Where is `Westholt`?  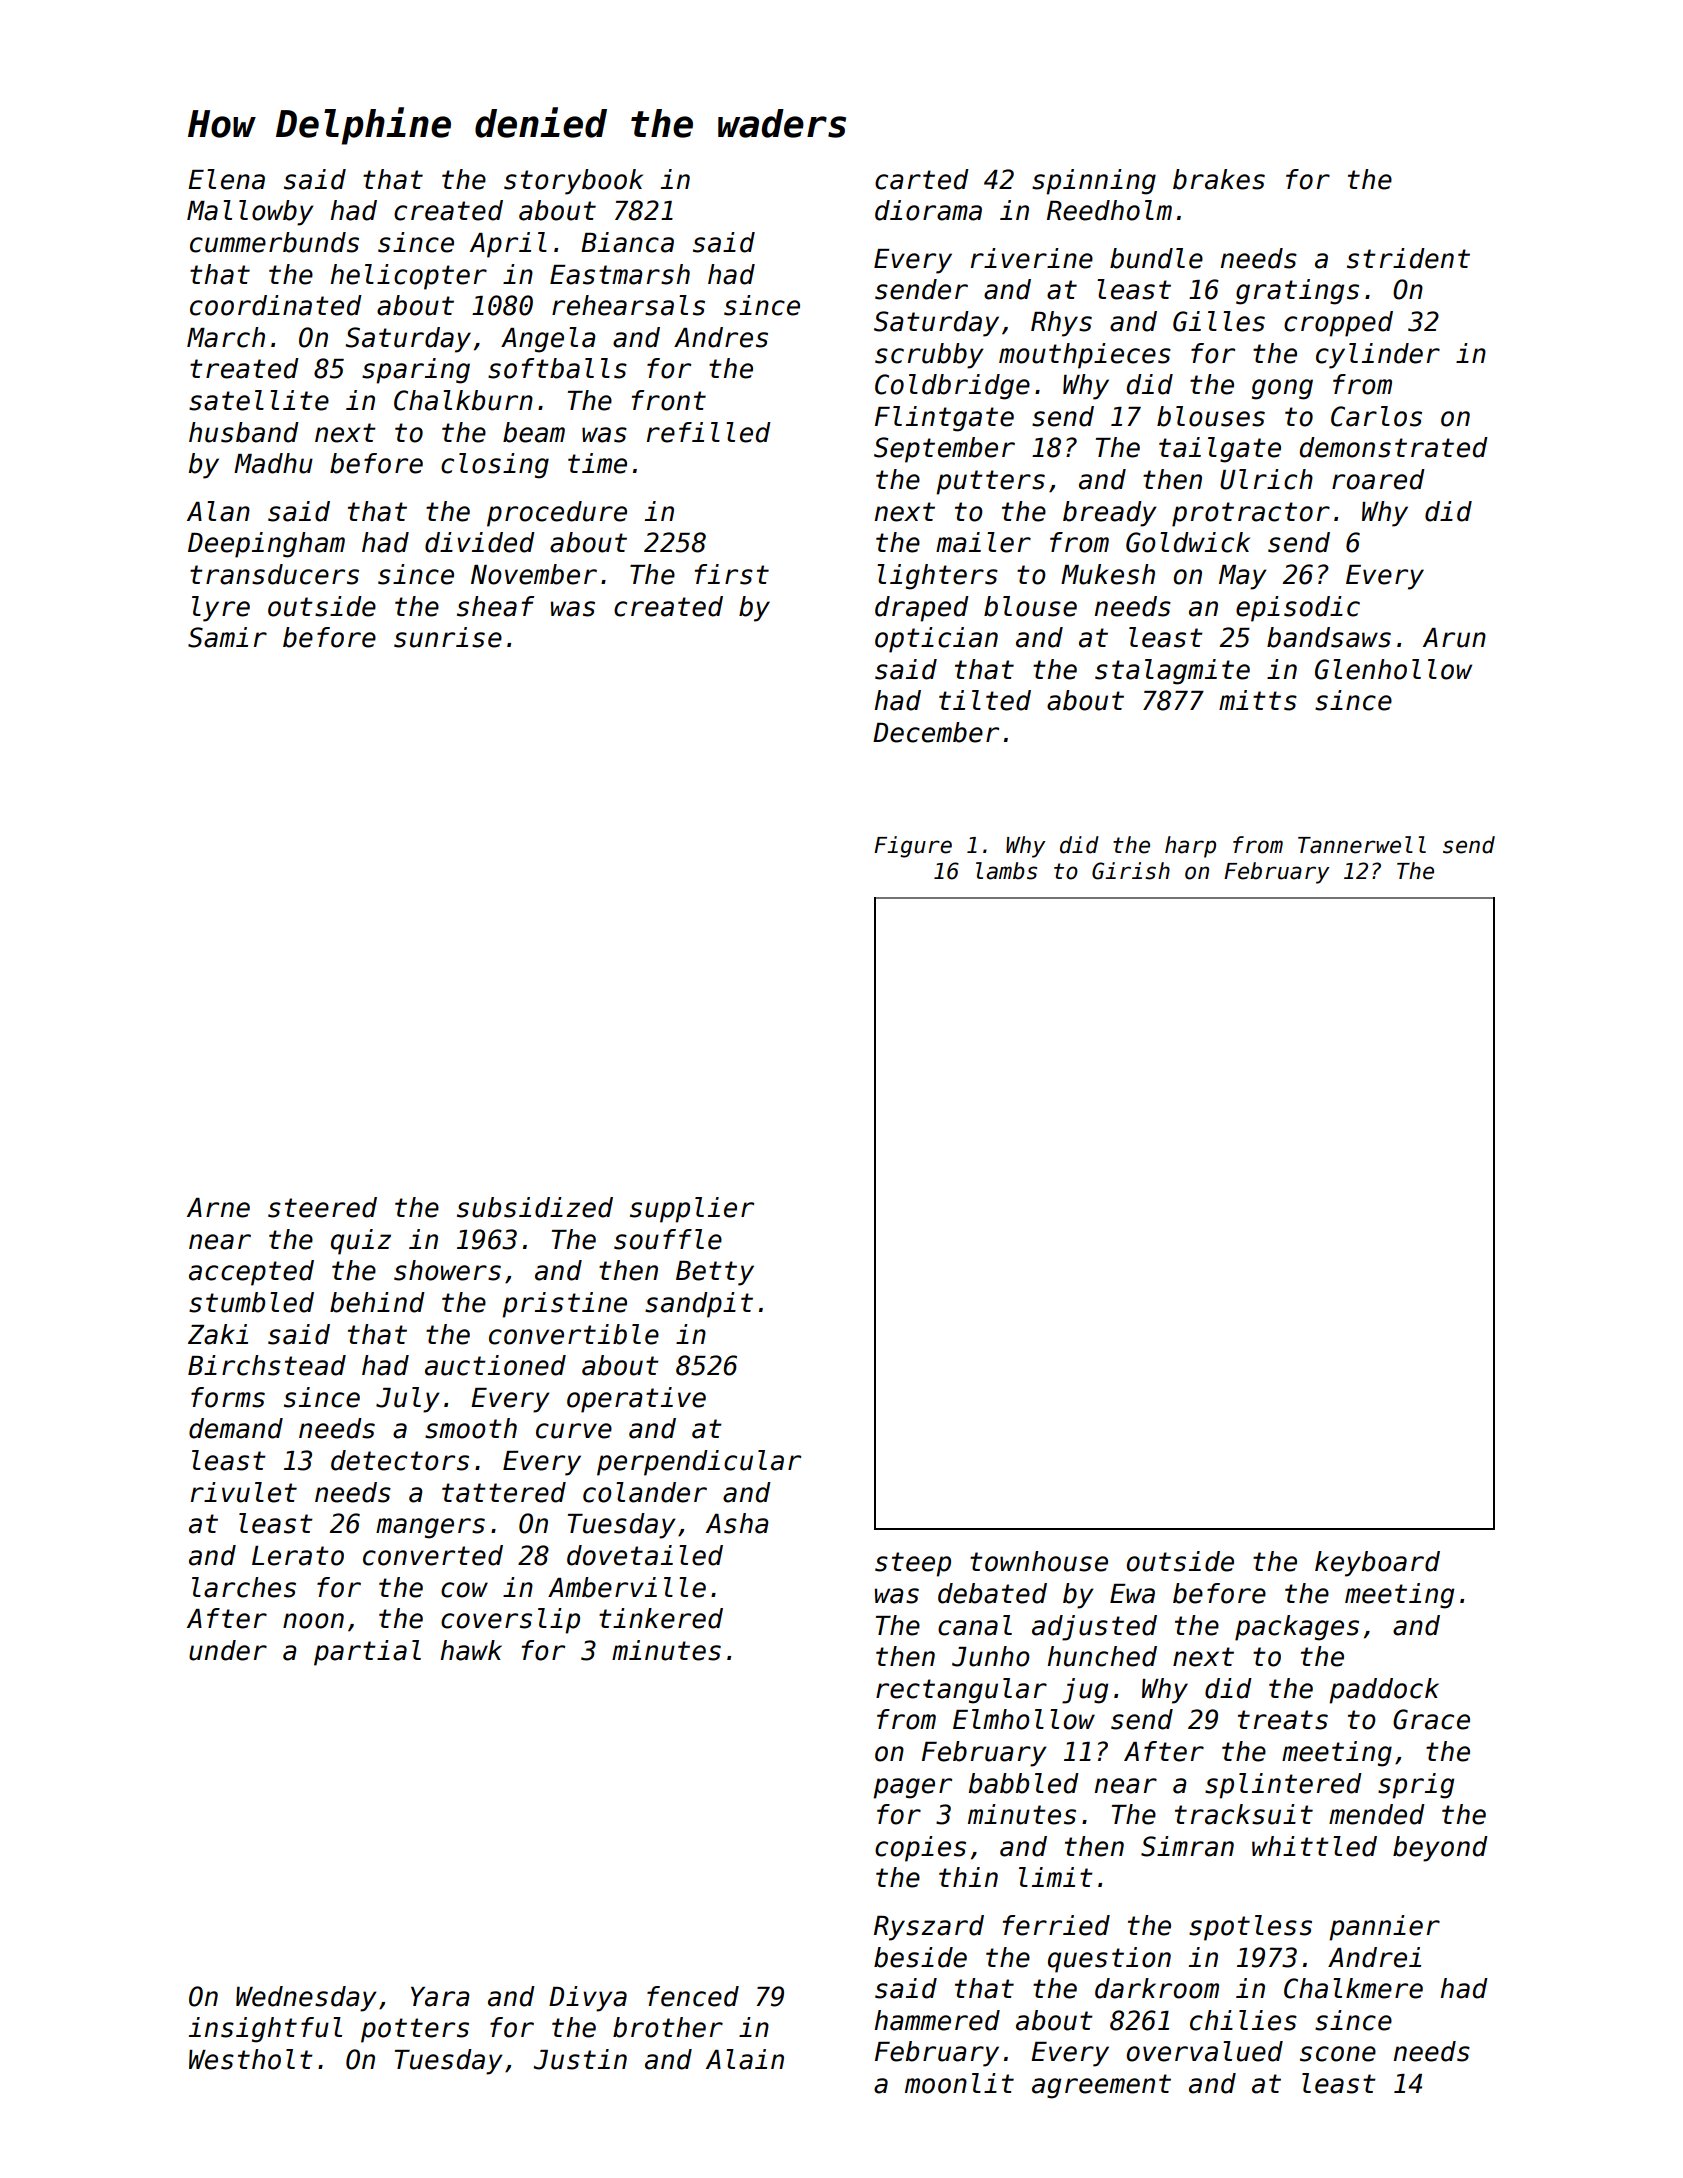 Westholt is located at coordinates (251, 2059).
